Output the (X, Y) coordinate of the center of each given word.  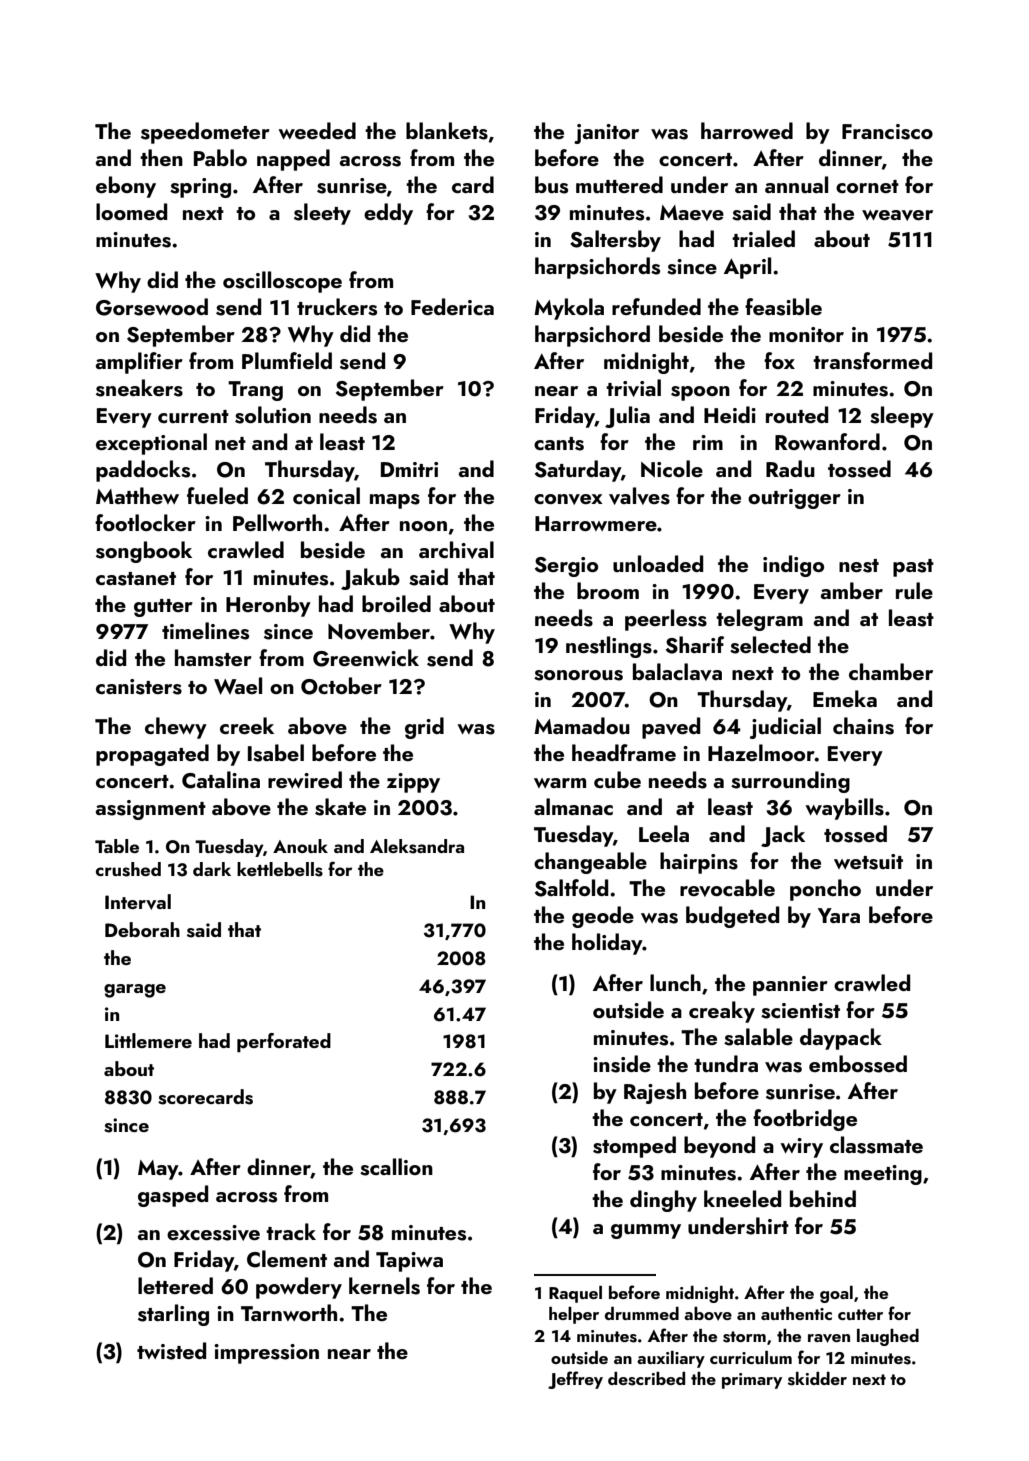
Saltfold (571, 888)
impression (266, 1354)
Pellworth (277, 522)
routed (797, 414)
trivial (633, 388)
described (646, 1379)
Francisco (887, 132)
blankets (447, 131)
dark (212, 869)
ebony (126, 187)
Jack (783, 836)
